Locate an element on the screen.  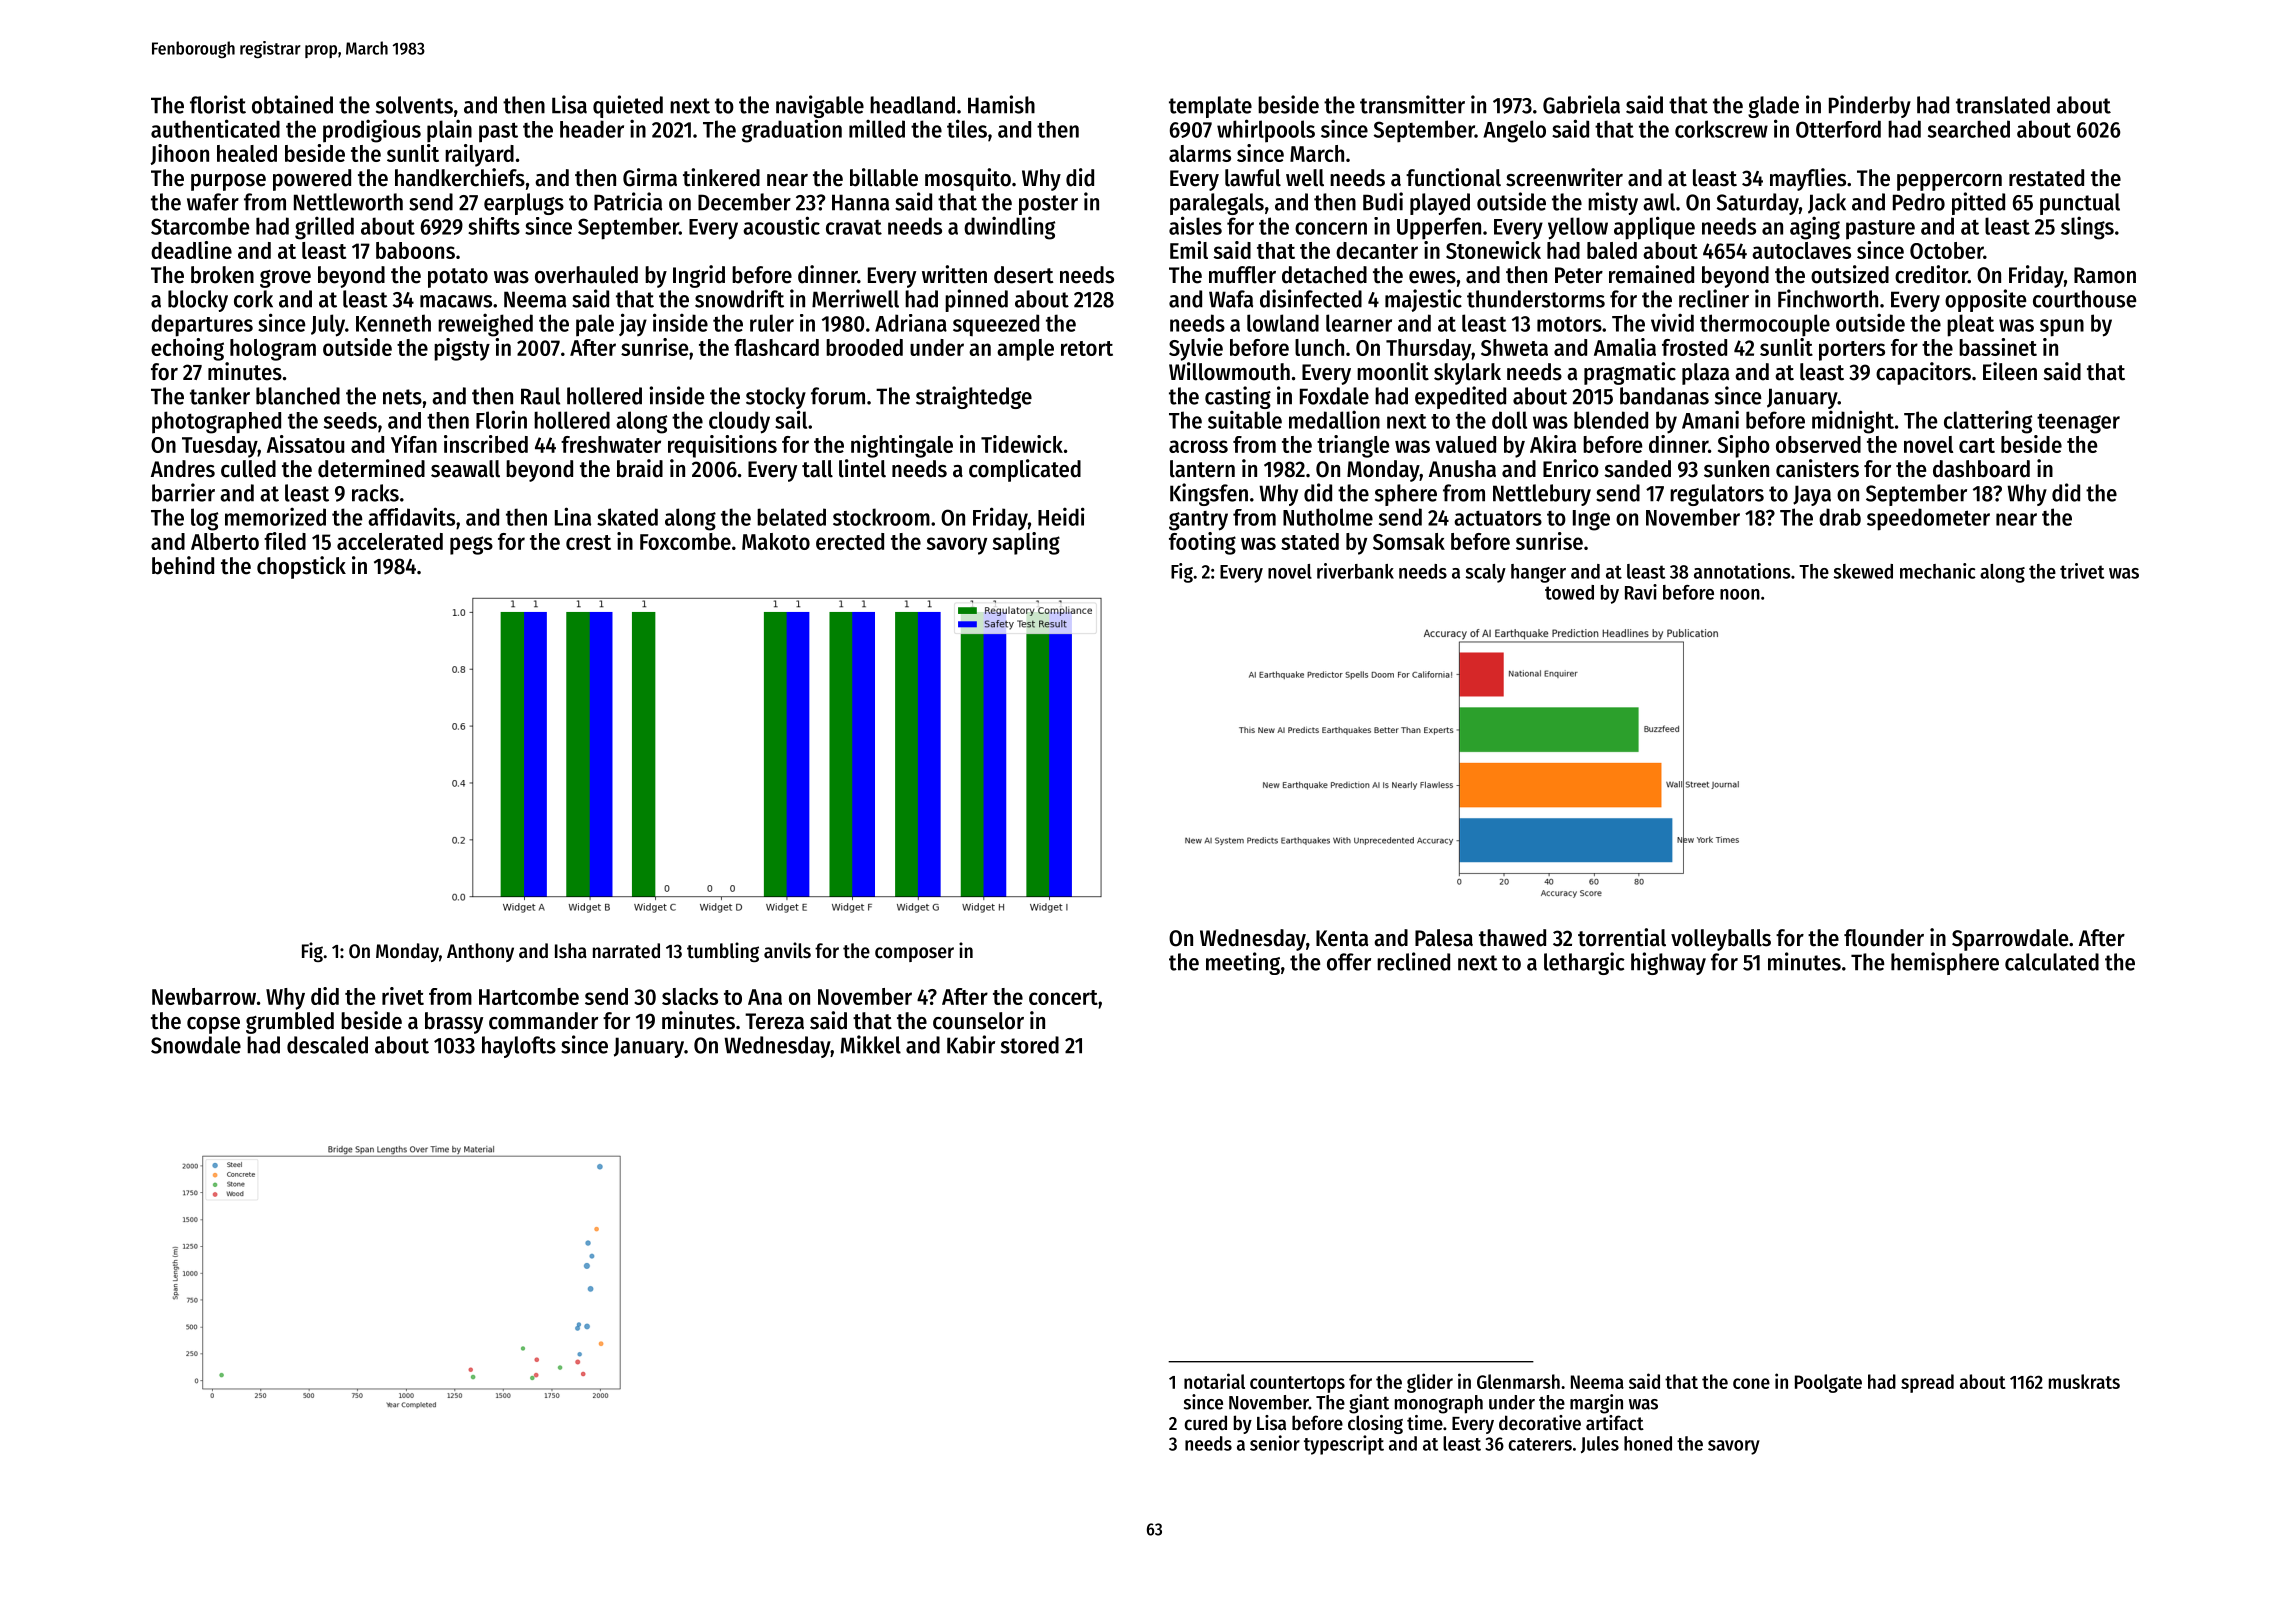
Enrico is located at coordinates (1571, 468).
